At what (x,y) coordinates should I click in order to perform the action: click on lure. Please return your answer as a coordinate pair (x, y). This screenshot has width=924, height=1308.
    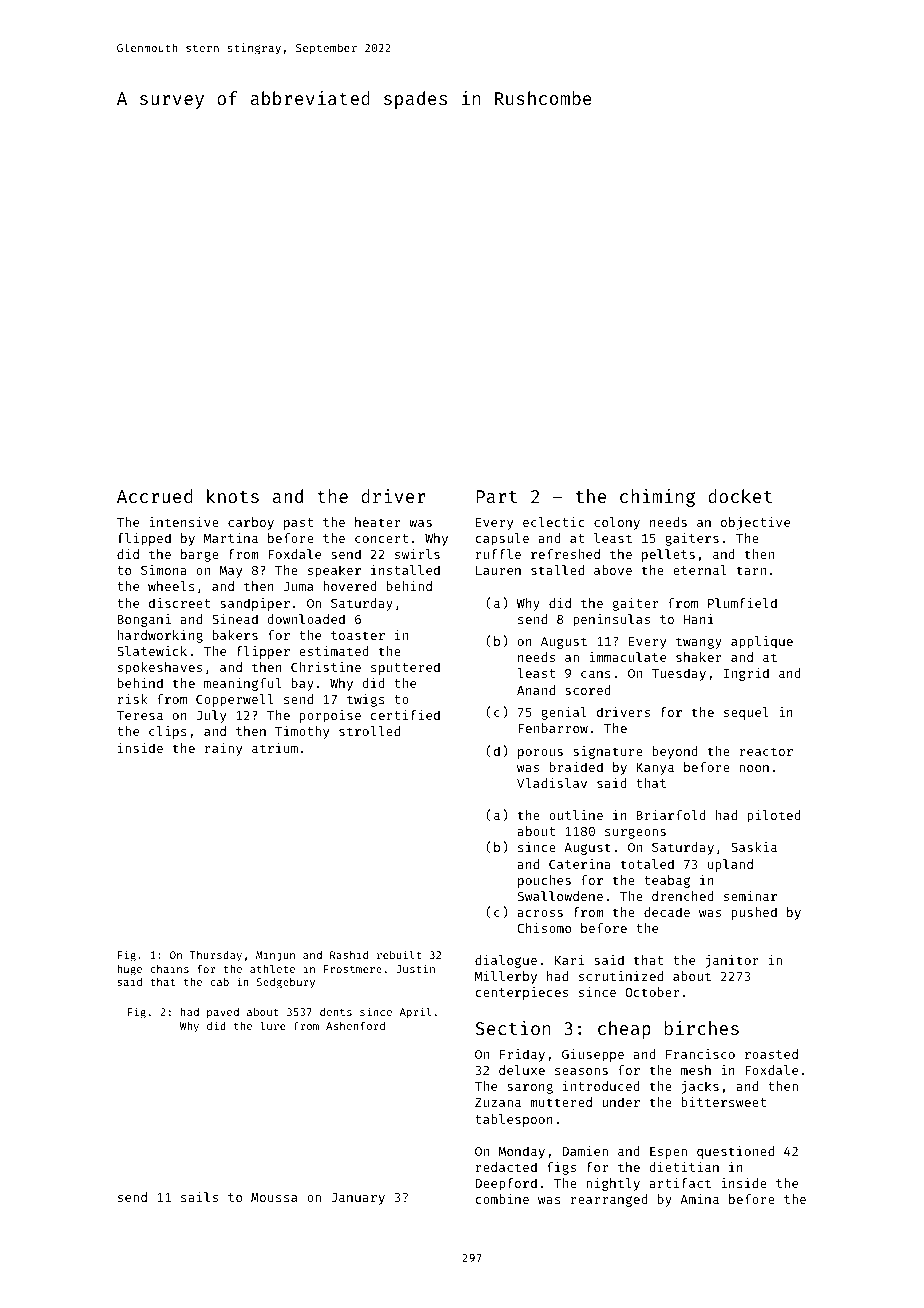
    Looking at the image, I should click on (272, 1026).
